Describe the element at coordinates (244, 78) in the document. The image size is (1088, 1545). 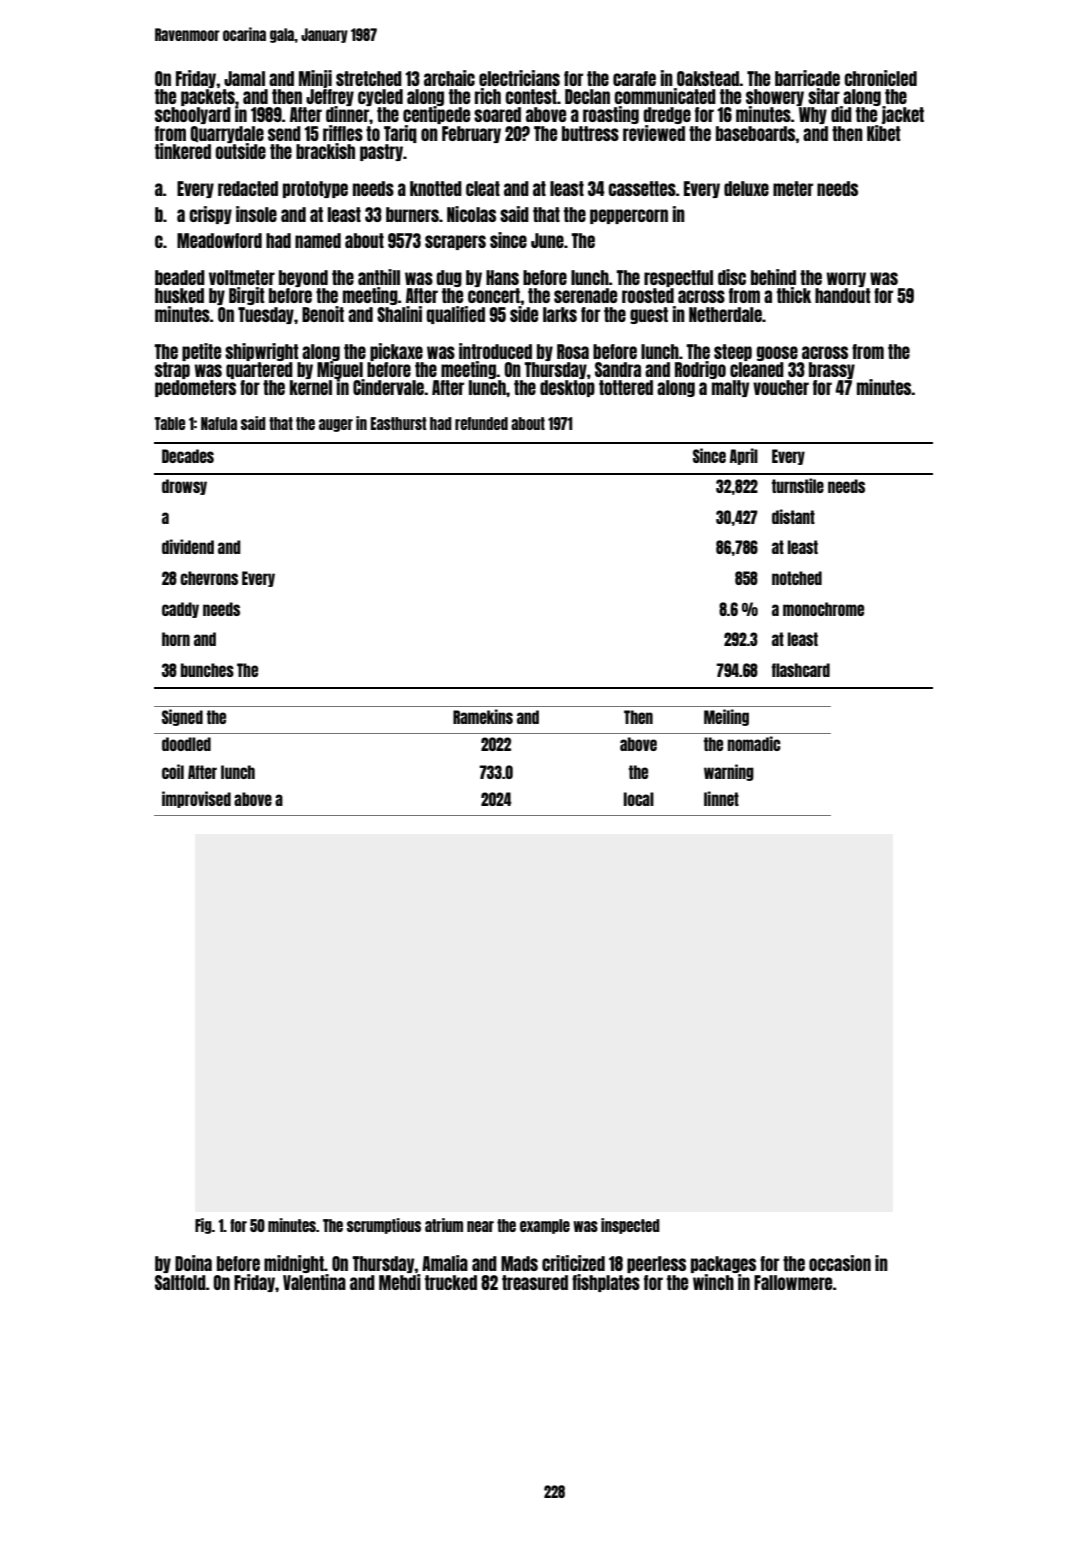
I see `Jamal` at that location.
